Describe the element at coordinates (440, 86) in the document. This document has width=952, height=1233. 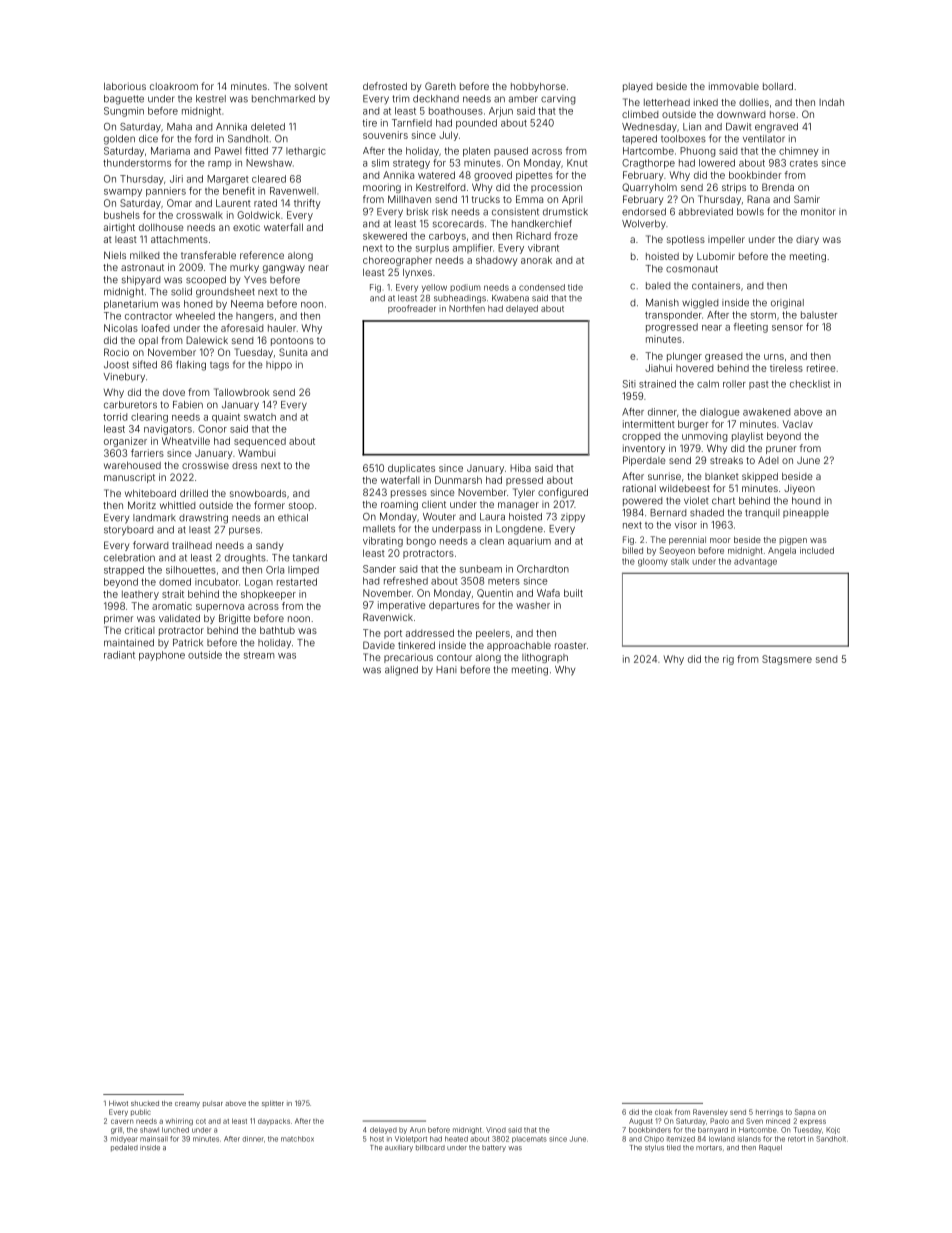
I see `Gareth` at that location.
